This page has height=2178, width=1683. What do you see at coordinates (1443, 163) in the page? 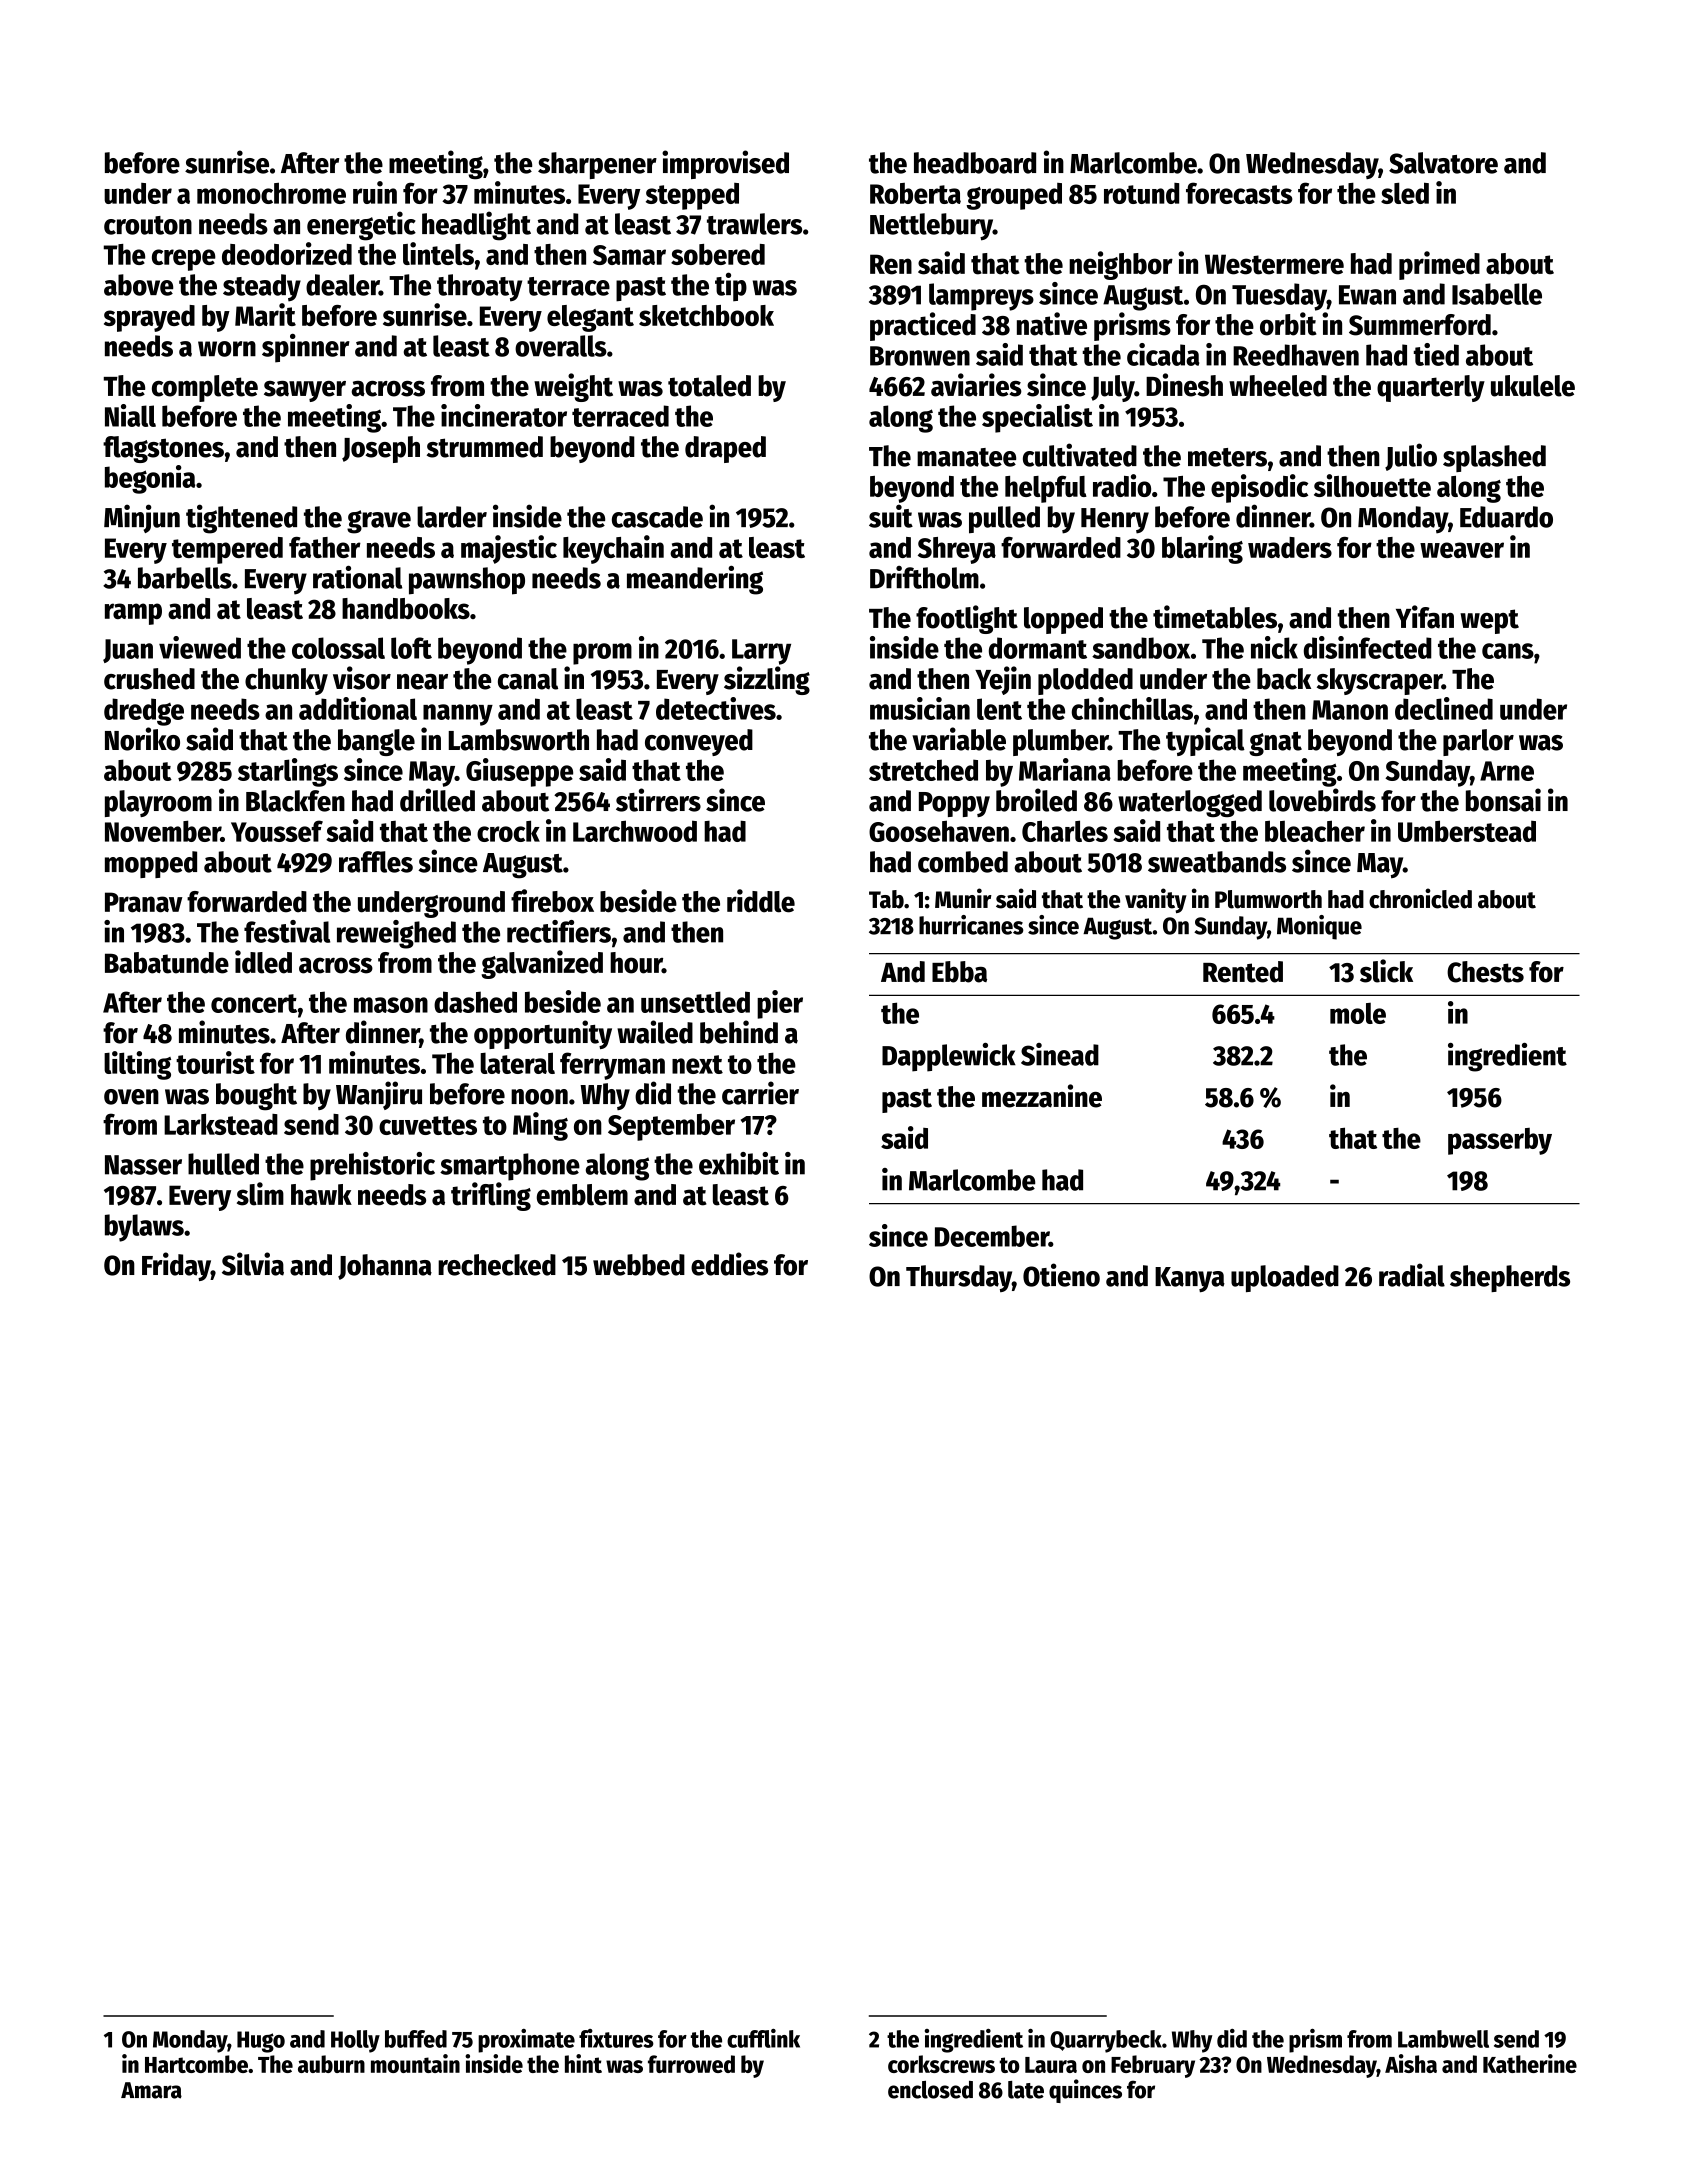
I see `Salvatore` at bounding box center [1443, 163].
